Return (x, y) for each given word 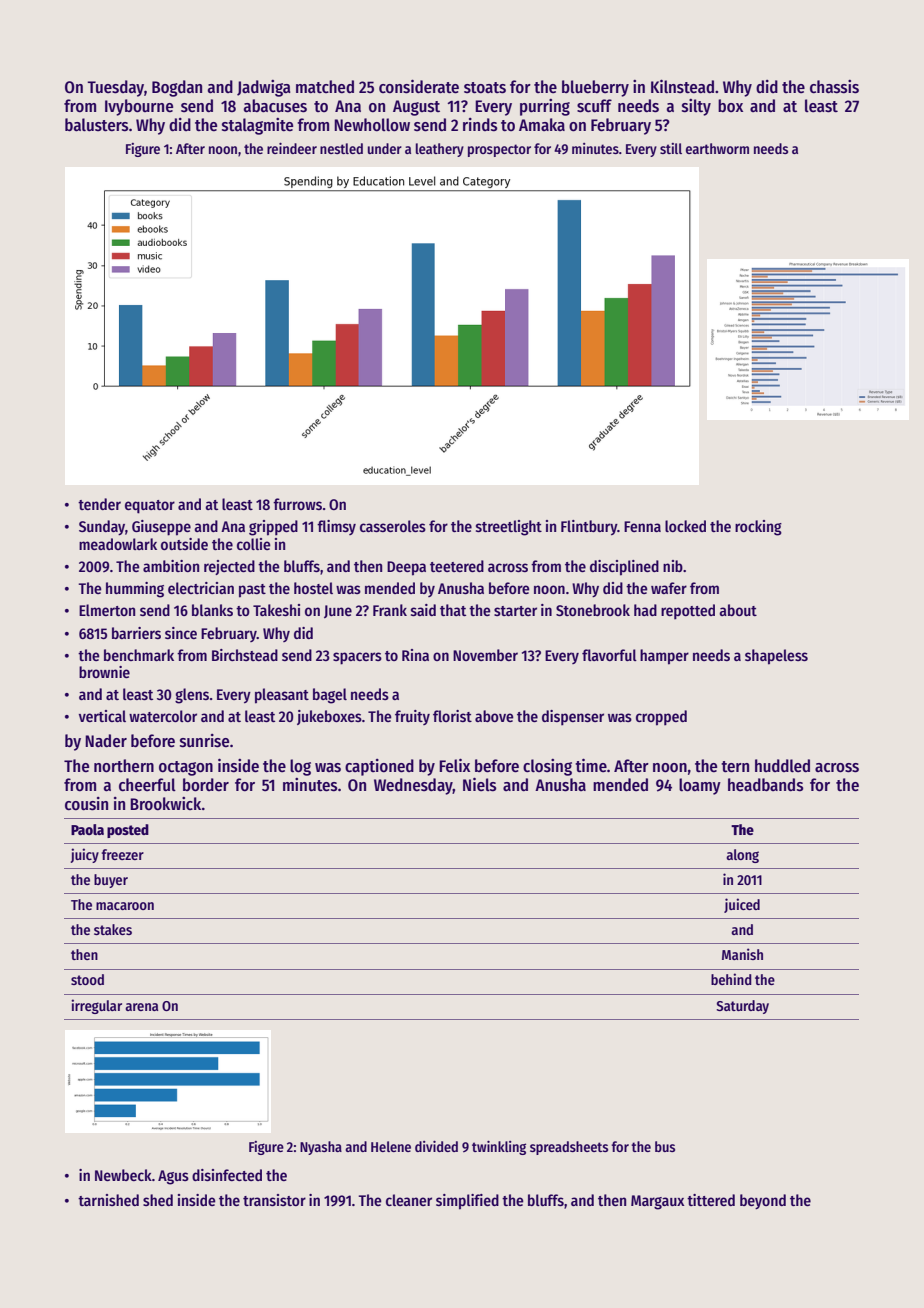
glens (192, 696)
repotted (688, 612)
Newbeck (123, 1175)
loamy (700, 786)
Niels (480, 784)
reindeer (292, 148)
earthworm (717, 148)
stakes (113, 929)
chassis (834, 87)
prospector (499, 150)
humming (135, 590)
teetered (457, 566)
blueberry (595, 88)
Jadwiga (264, 88)
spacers (357, 658)
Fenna (642, 526)
